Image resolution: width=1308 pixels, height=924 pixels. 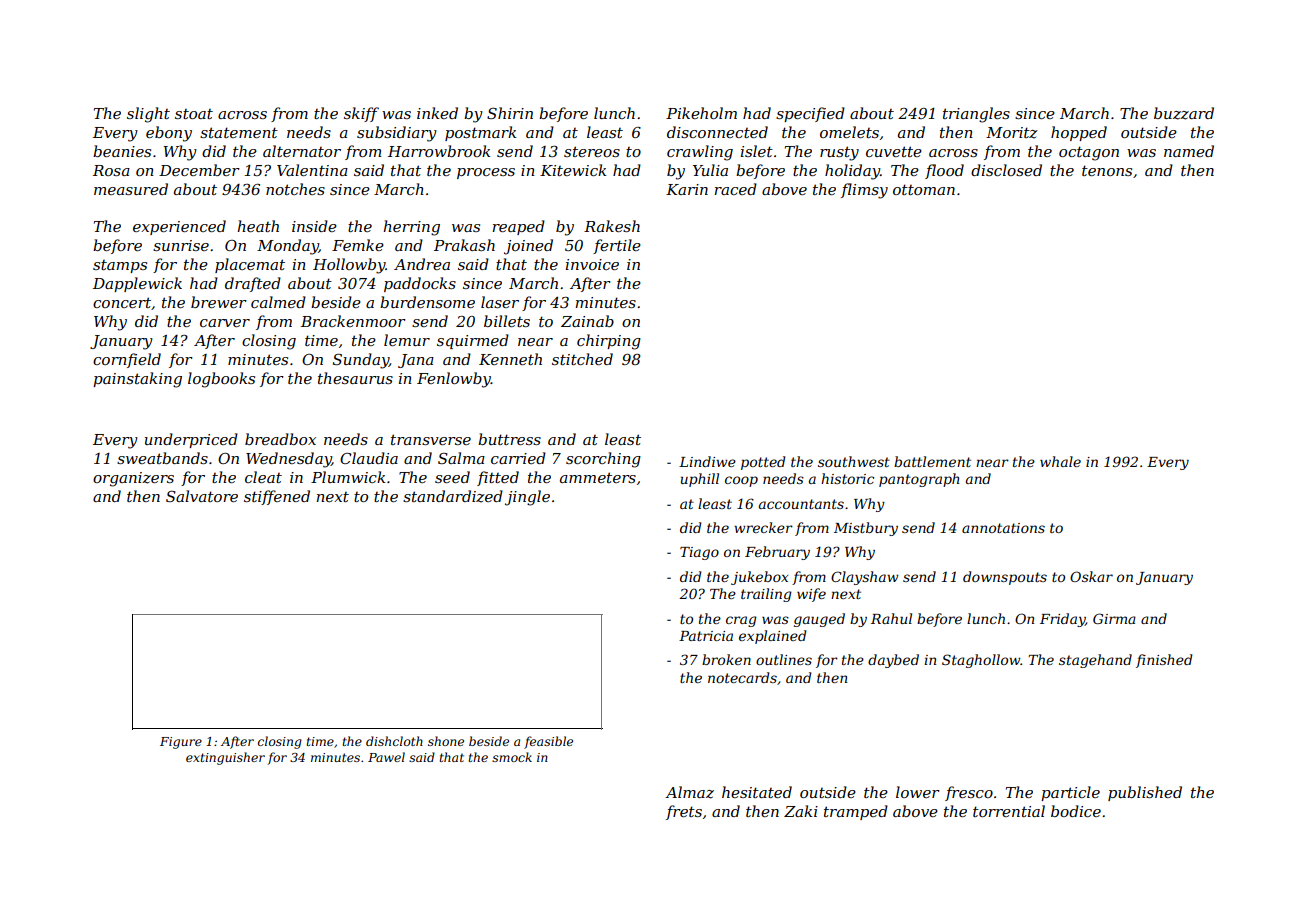 I want to click on ottoman, so click(x=924, y=189).
